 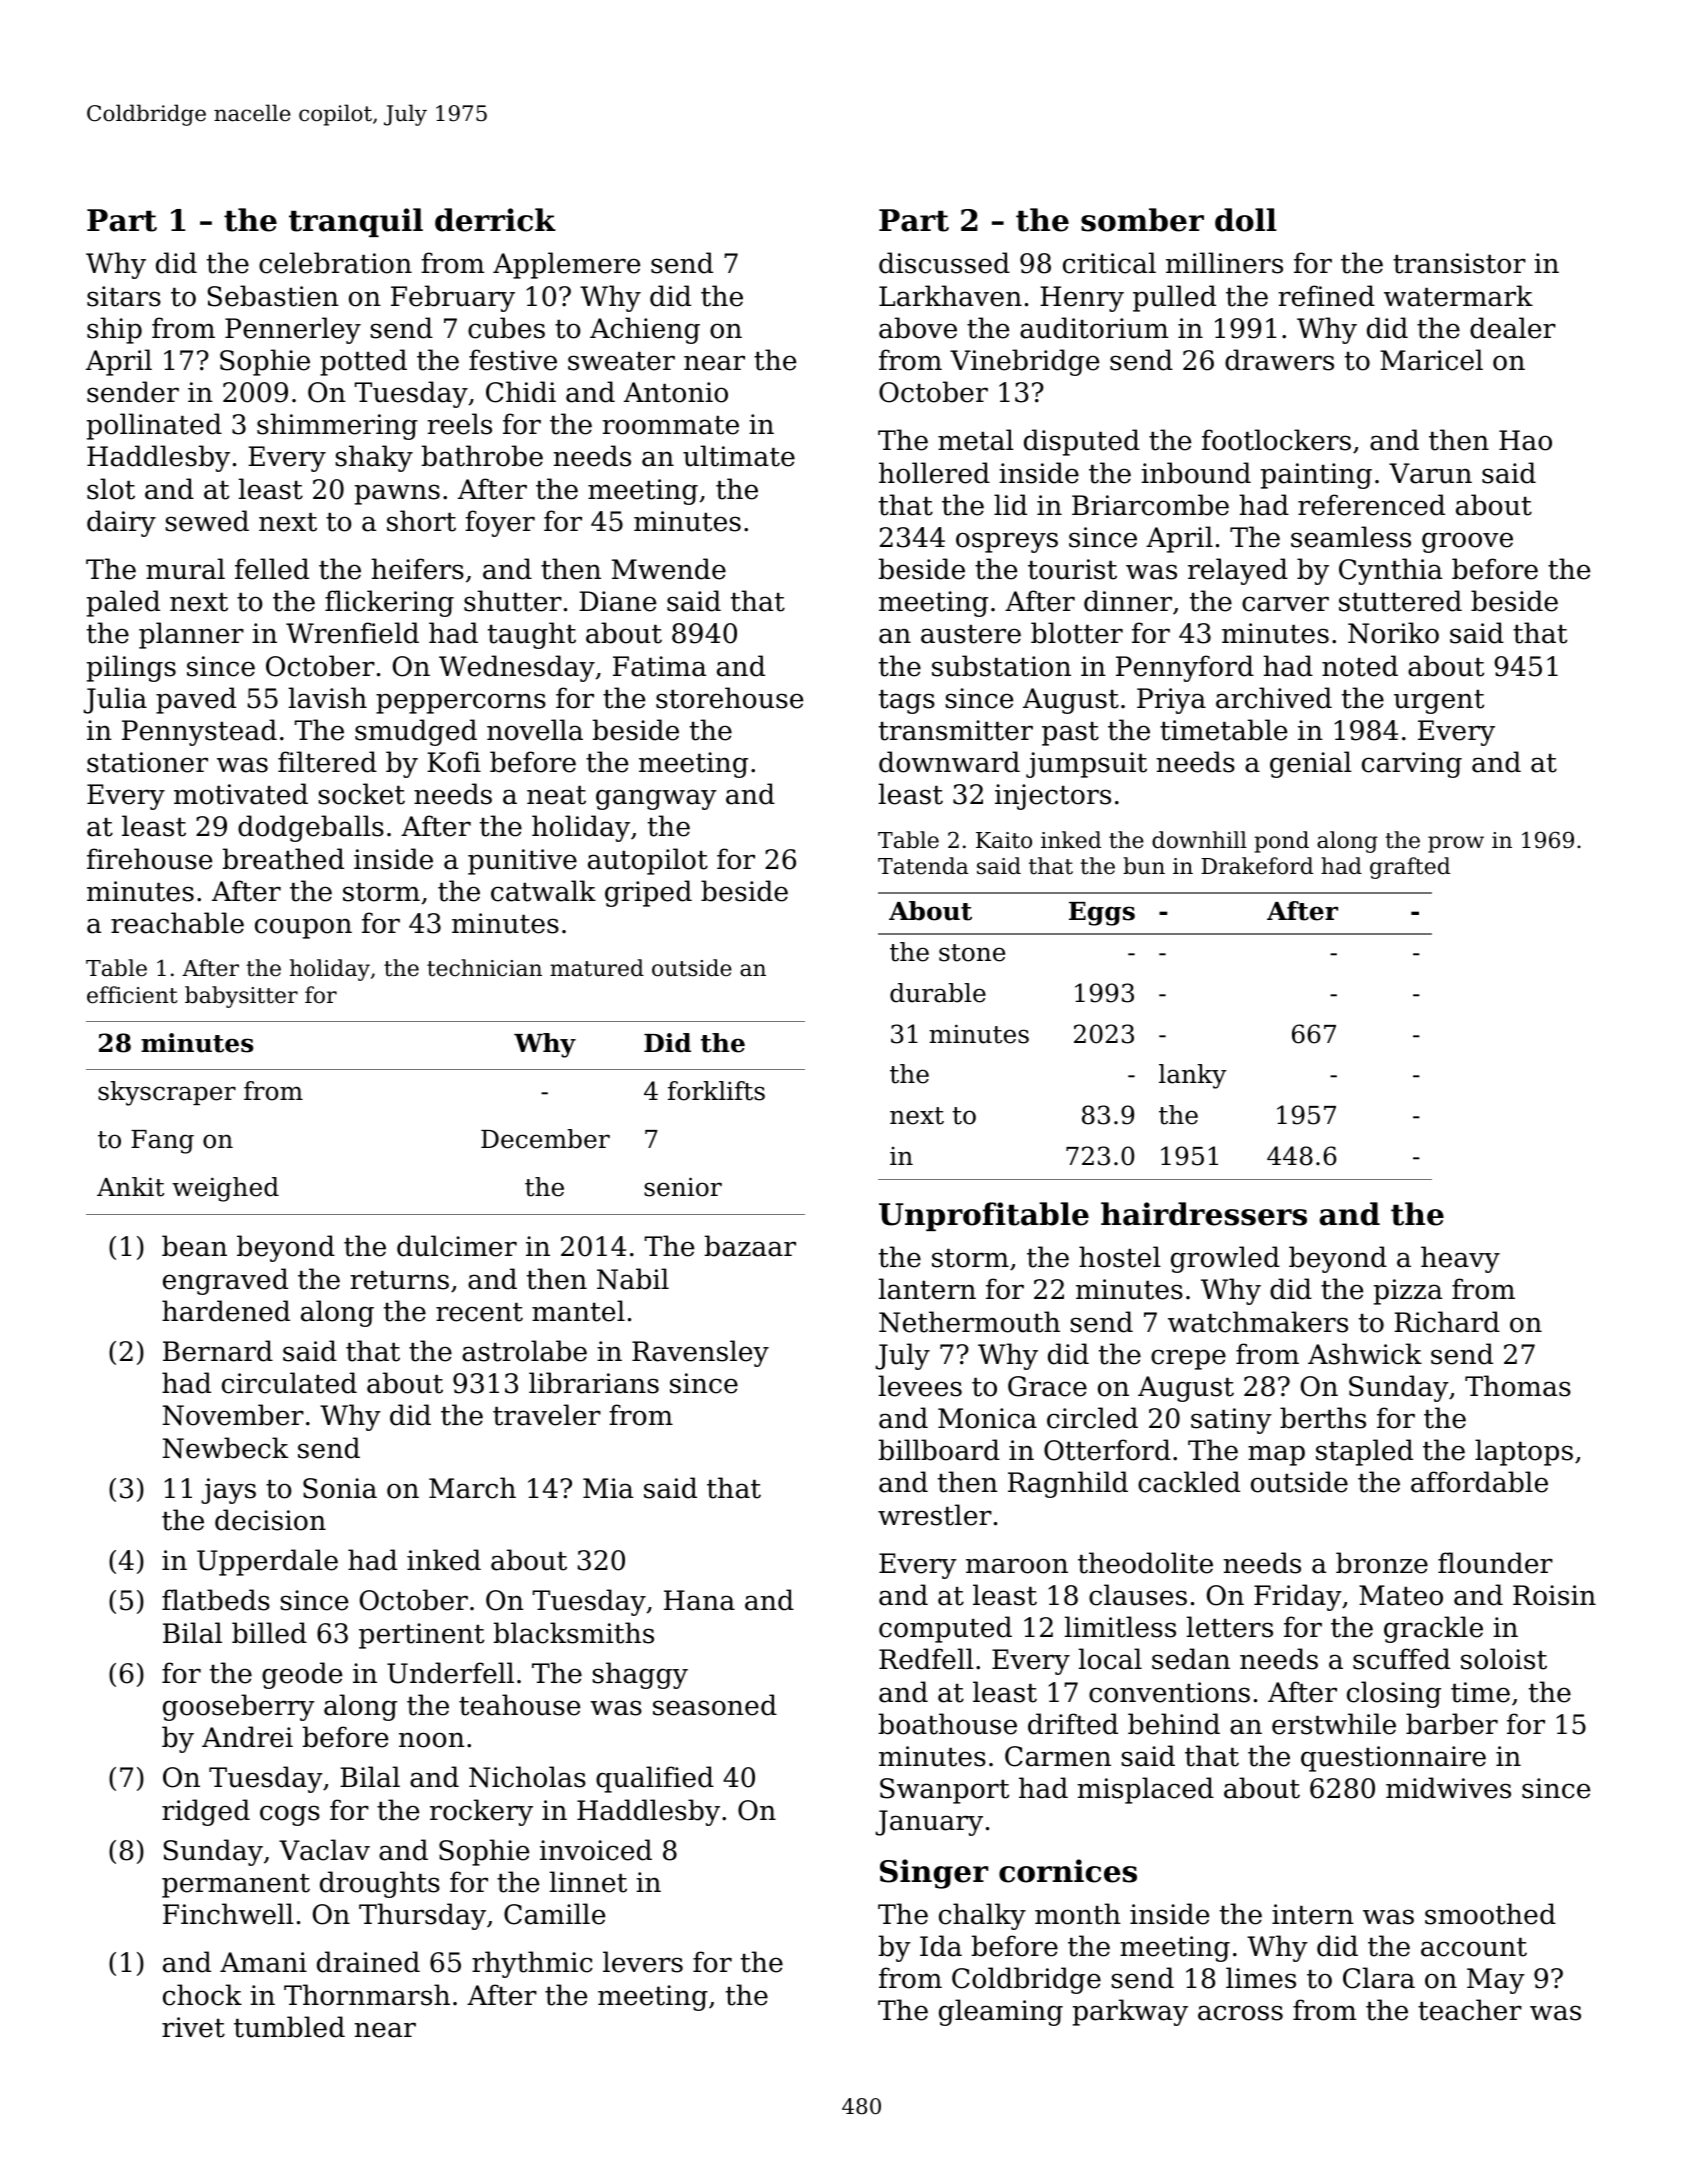 I want to click on tags, so click(x=907, y=702).
